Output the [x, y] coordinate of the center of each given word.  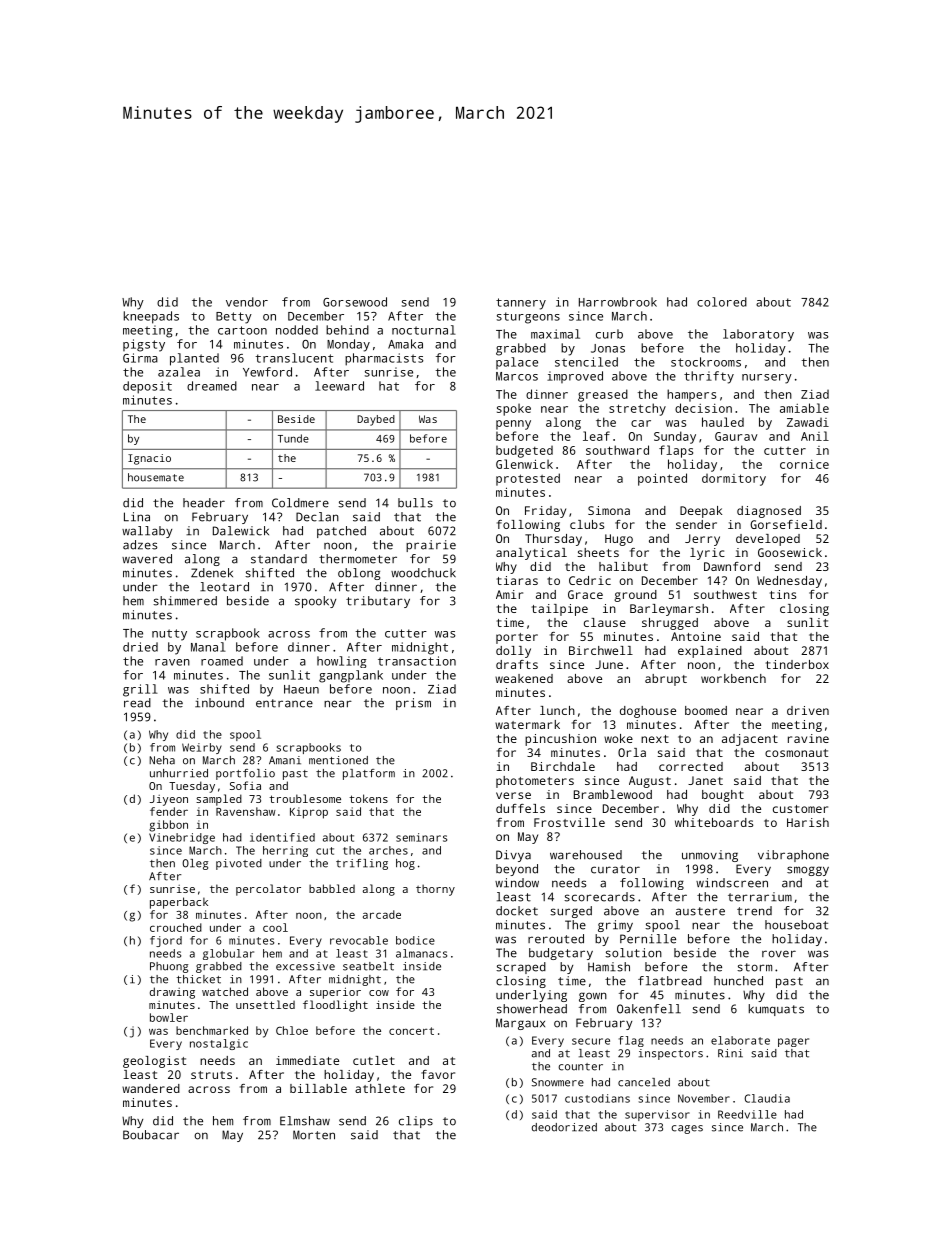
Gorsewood [355, 302]
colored [722, 302]
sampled [219, 800]
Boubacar [151, 1135]
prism [413, 704]
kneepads [151, 317]
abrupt [666, 680]
